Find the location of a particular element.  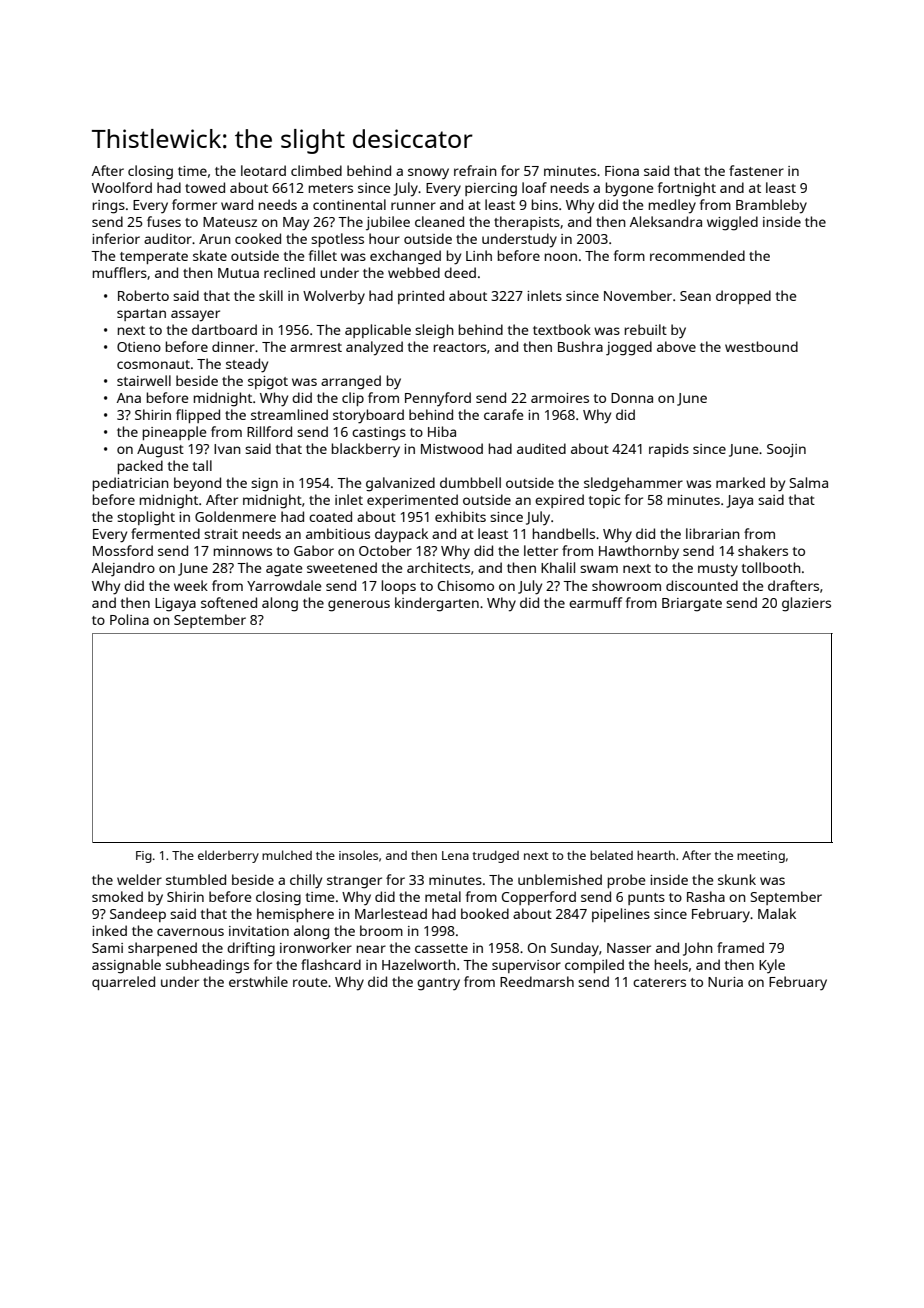

galvanized is located at coordinates (400, 484).
